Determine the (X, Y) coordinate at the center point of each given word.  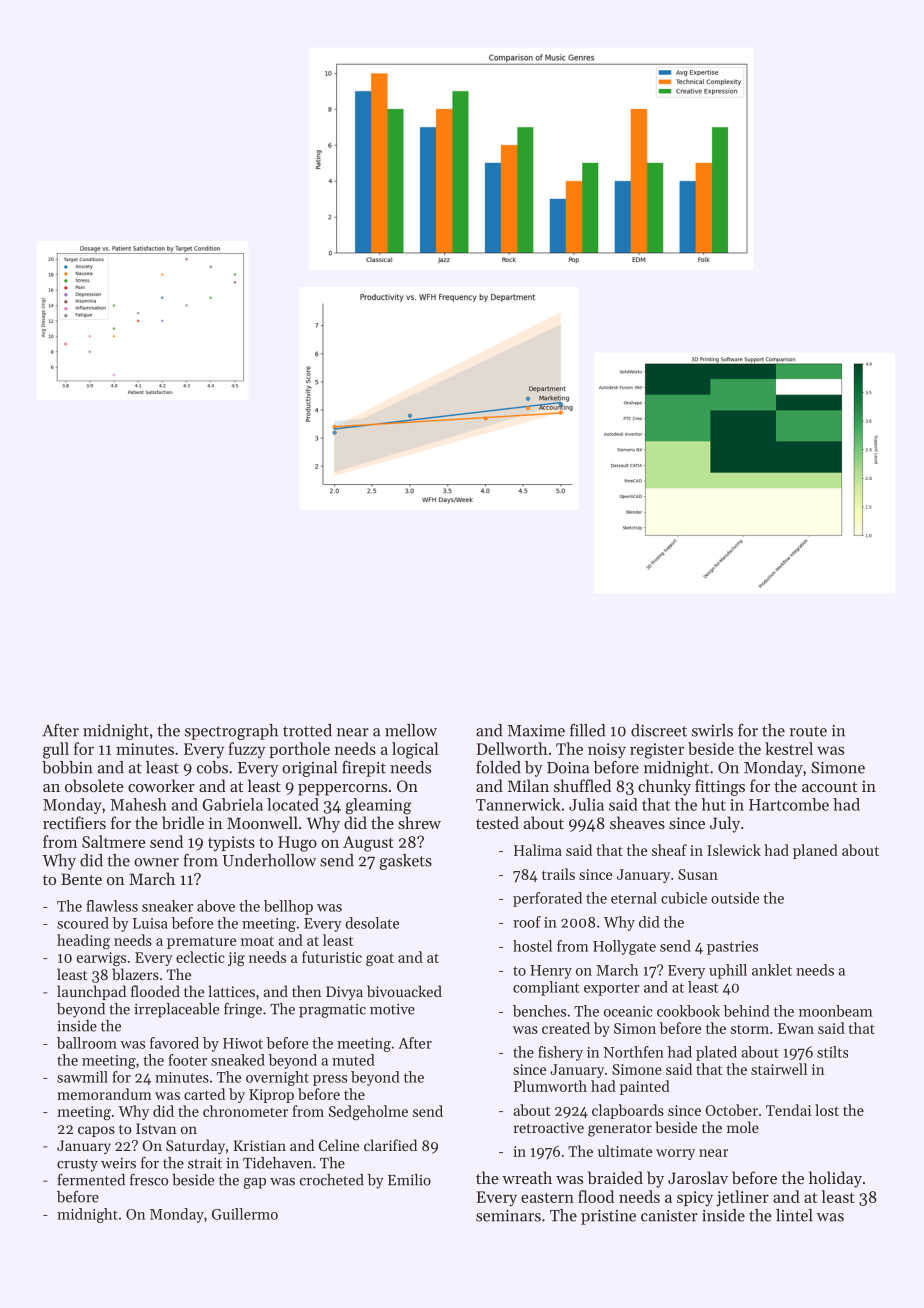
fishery (560, 1053)
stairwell (779, 1069)
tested (497, 822)
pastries (732, 948)
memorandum (104, 1094)
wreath (527, 1177)
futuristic (332, 957)
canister (669, 1216)
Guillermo (245, 1214)
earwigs (101, 959)
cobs (212, 767)
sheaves (637, 822)
